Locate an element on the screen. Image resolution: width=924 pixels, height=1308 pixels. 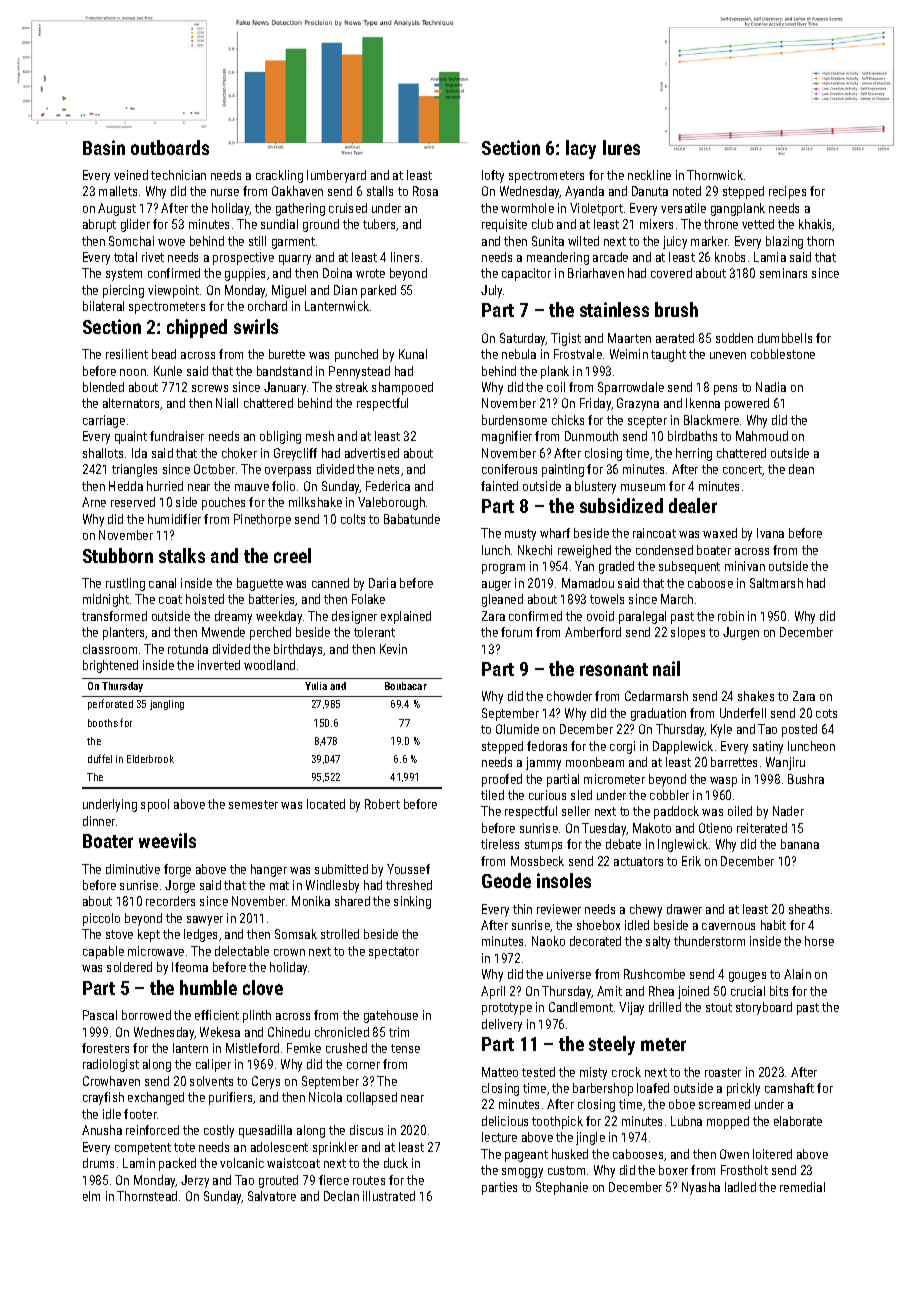
clove is located at coordinates (263, 987).
